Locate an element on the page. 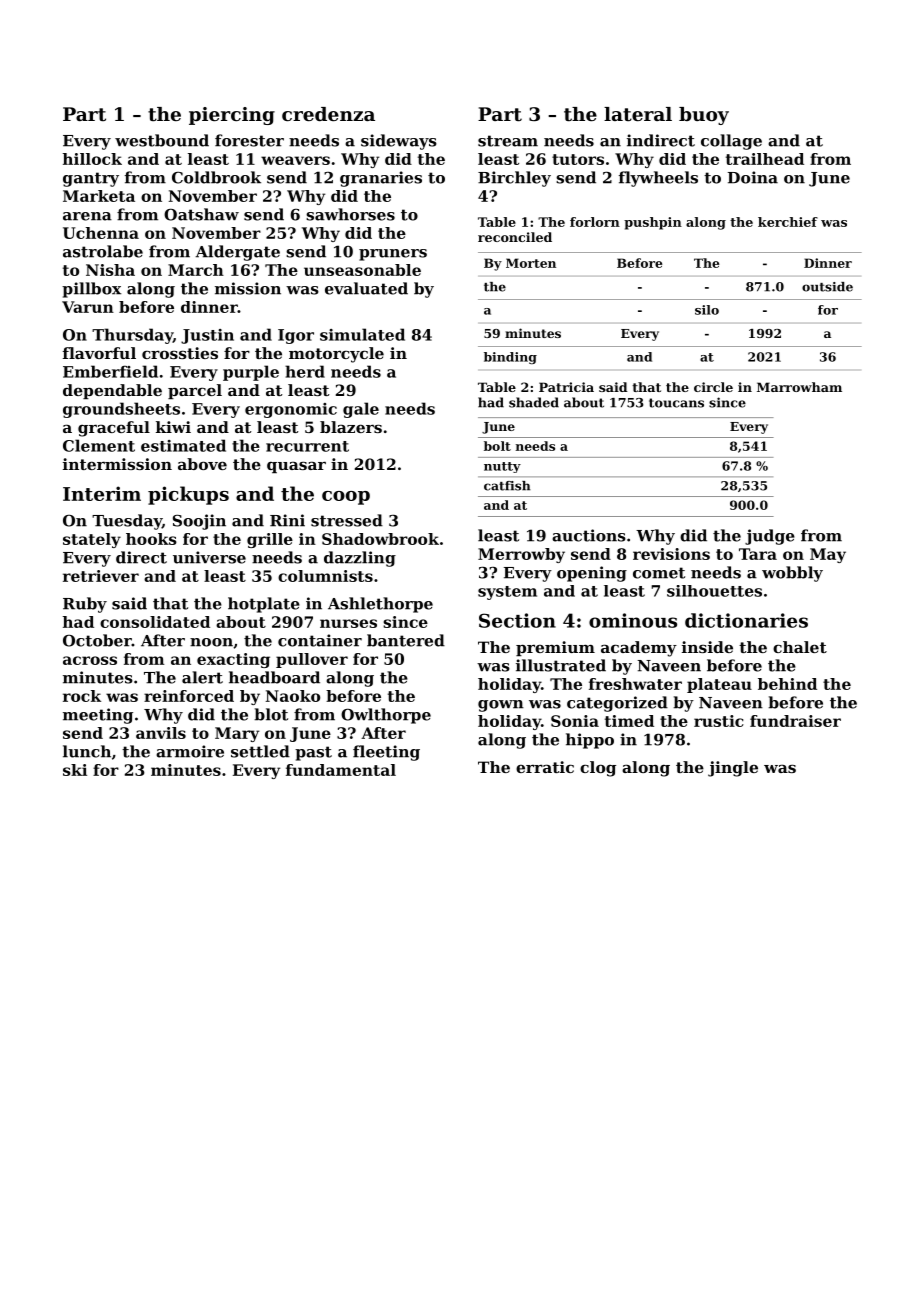  Thursday is located at coordinates (132, 336).
